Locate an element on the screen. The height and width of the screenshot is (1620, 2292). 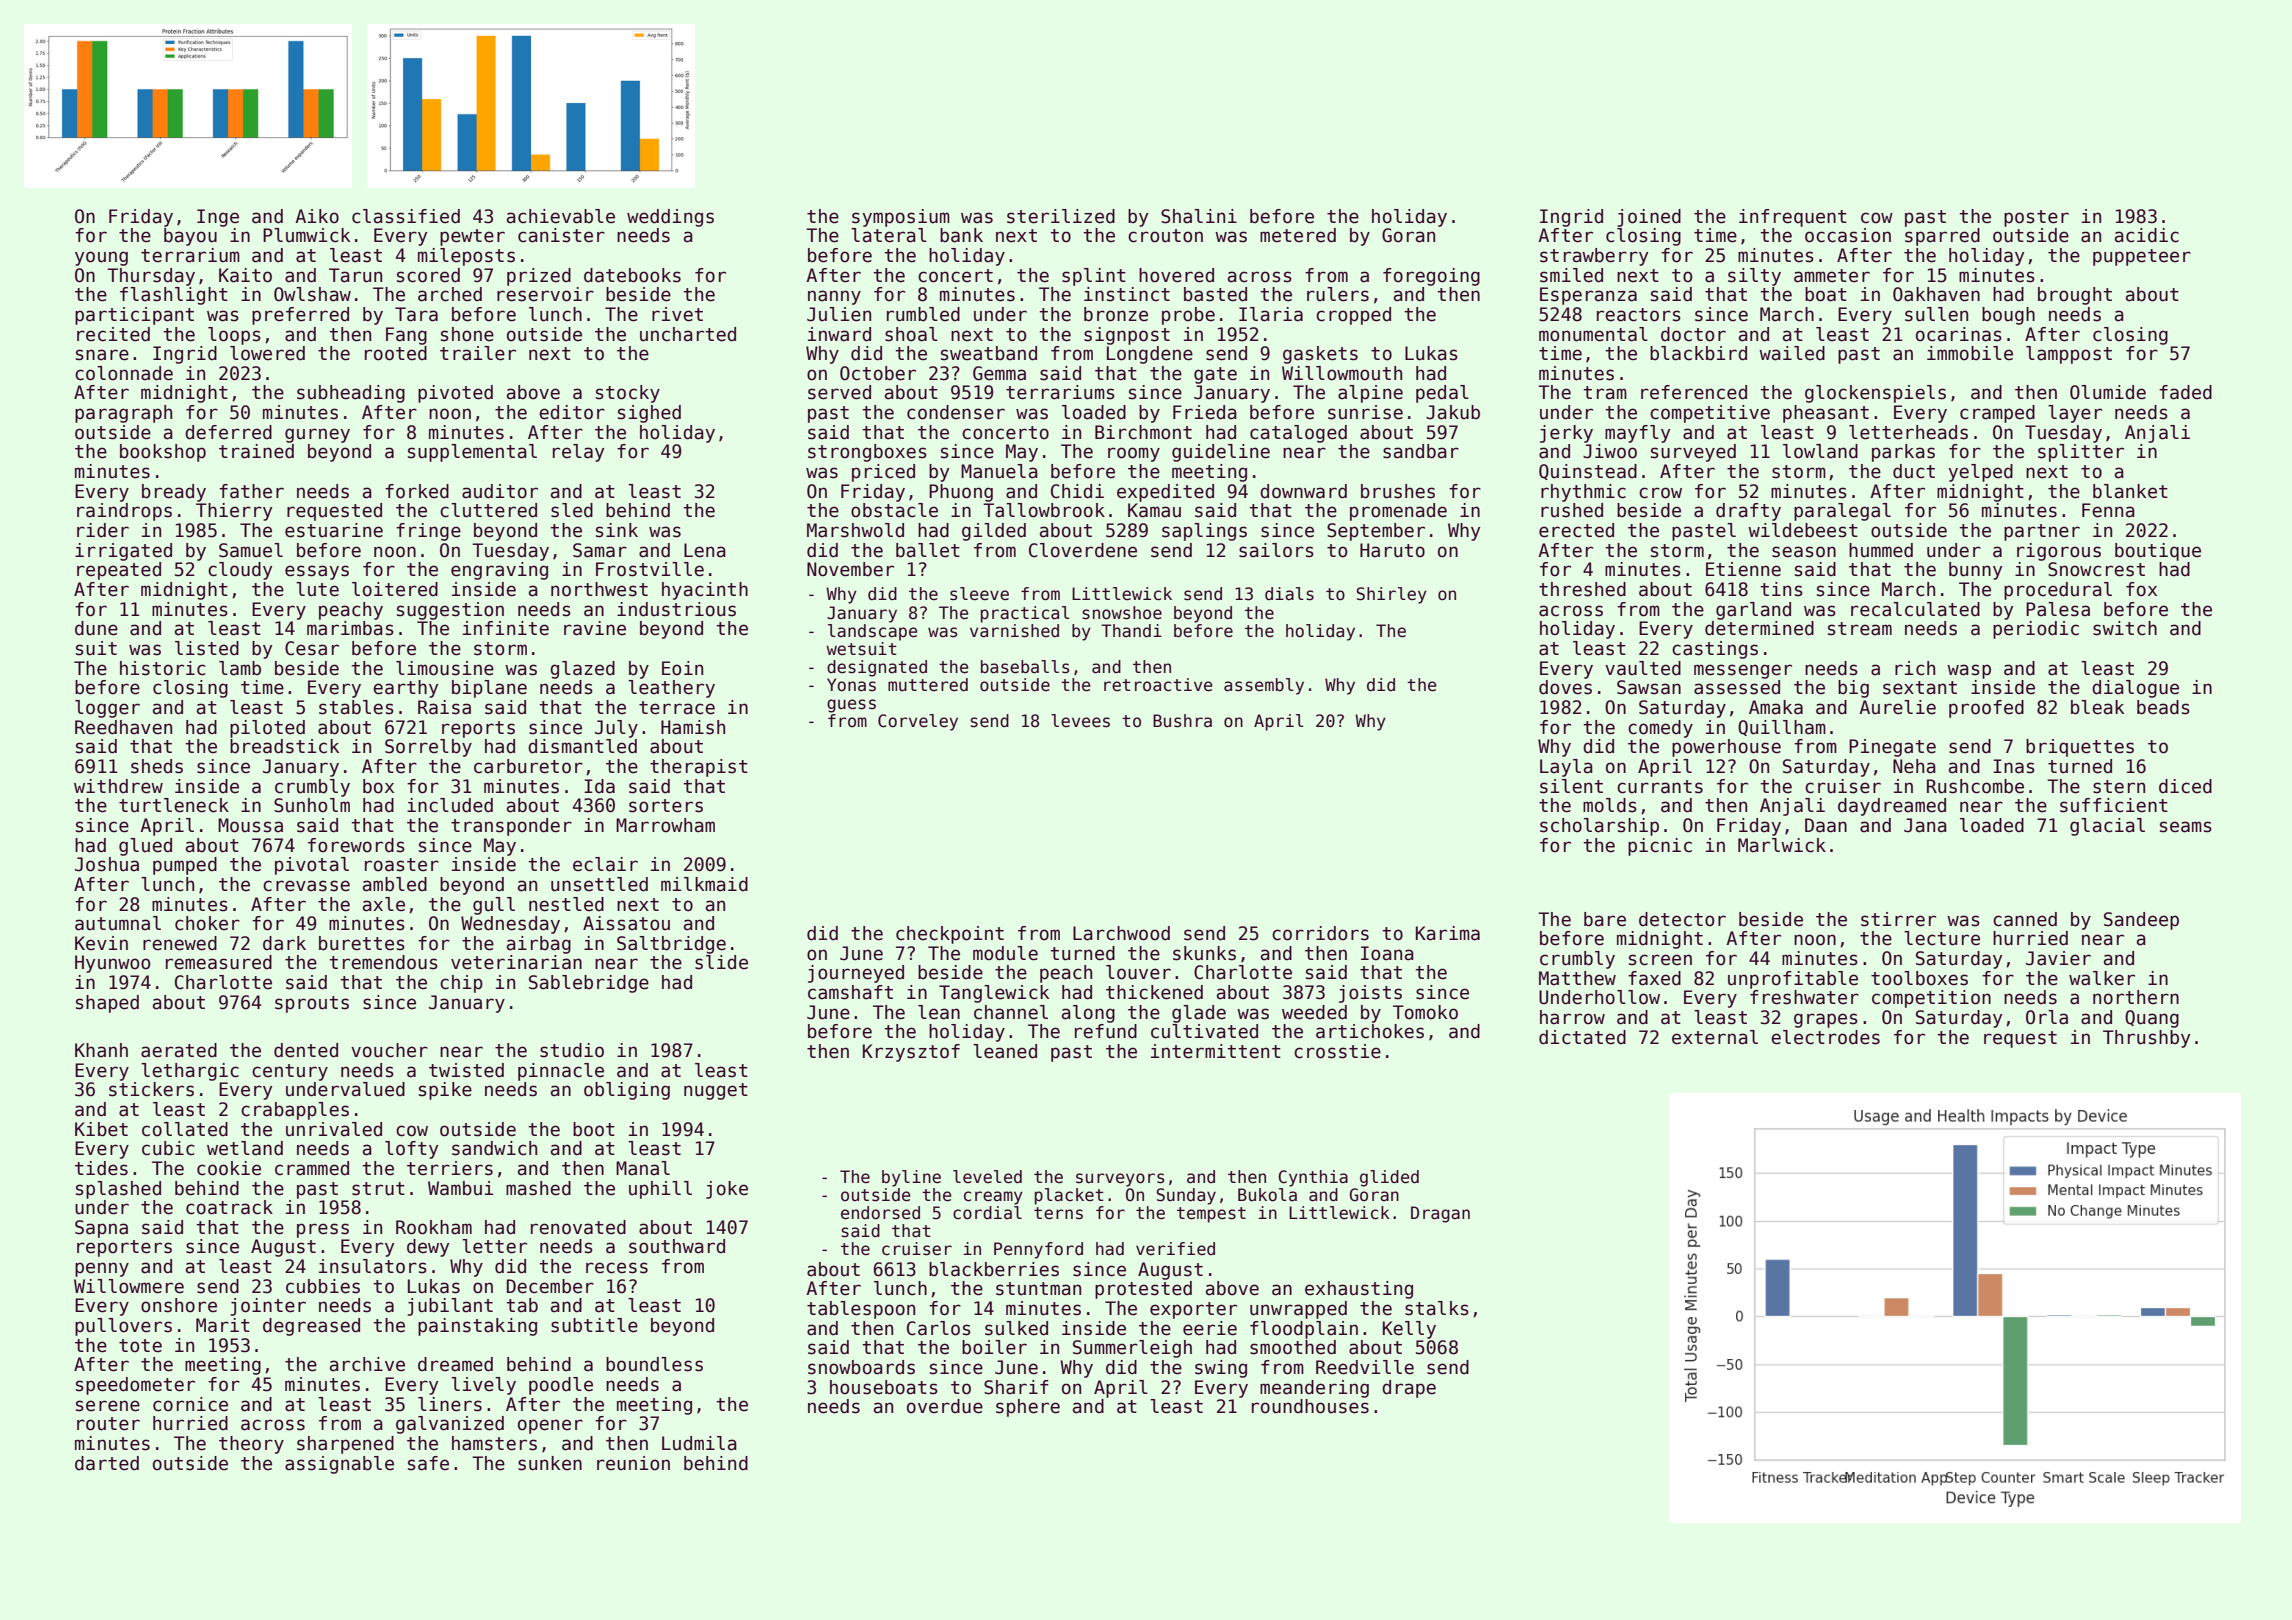
stirrer is located at coordinates (1898, 919).
